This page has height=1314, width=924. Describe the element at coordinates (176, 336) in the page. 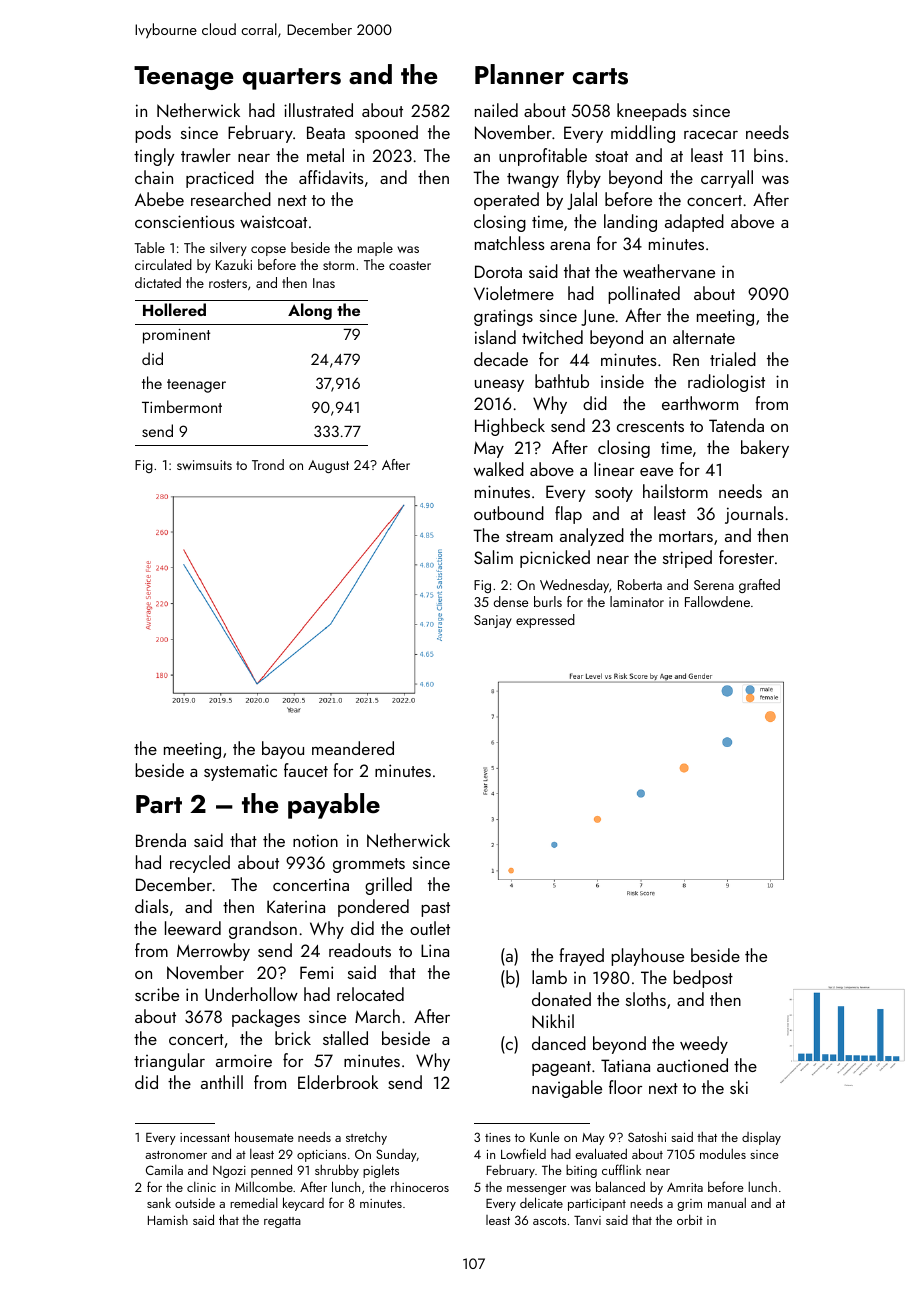

I see `prominent` at that location.
